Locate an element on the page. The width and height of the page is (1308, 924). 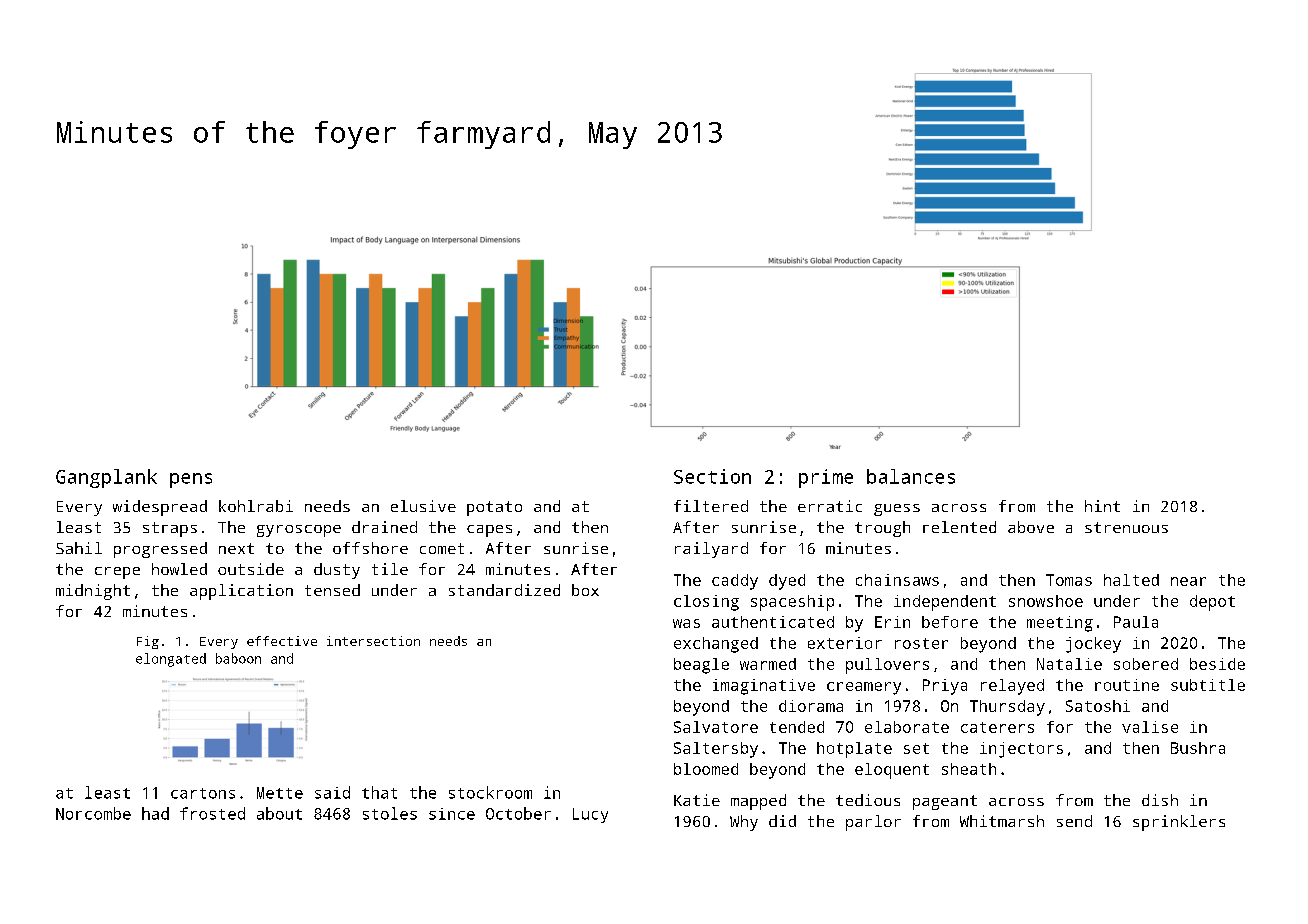
standardized is located at coordinates (504, 590).
